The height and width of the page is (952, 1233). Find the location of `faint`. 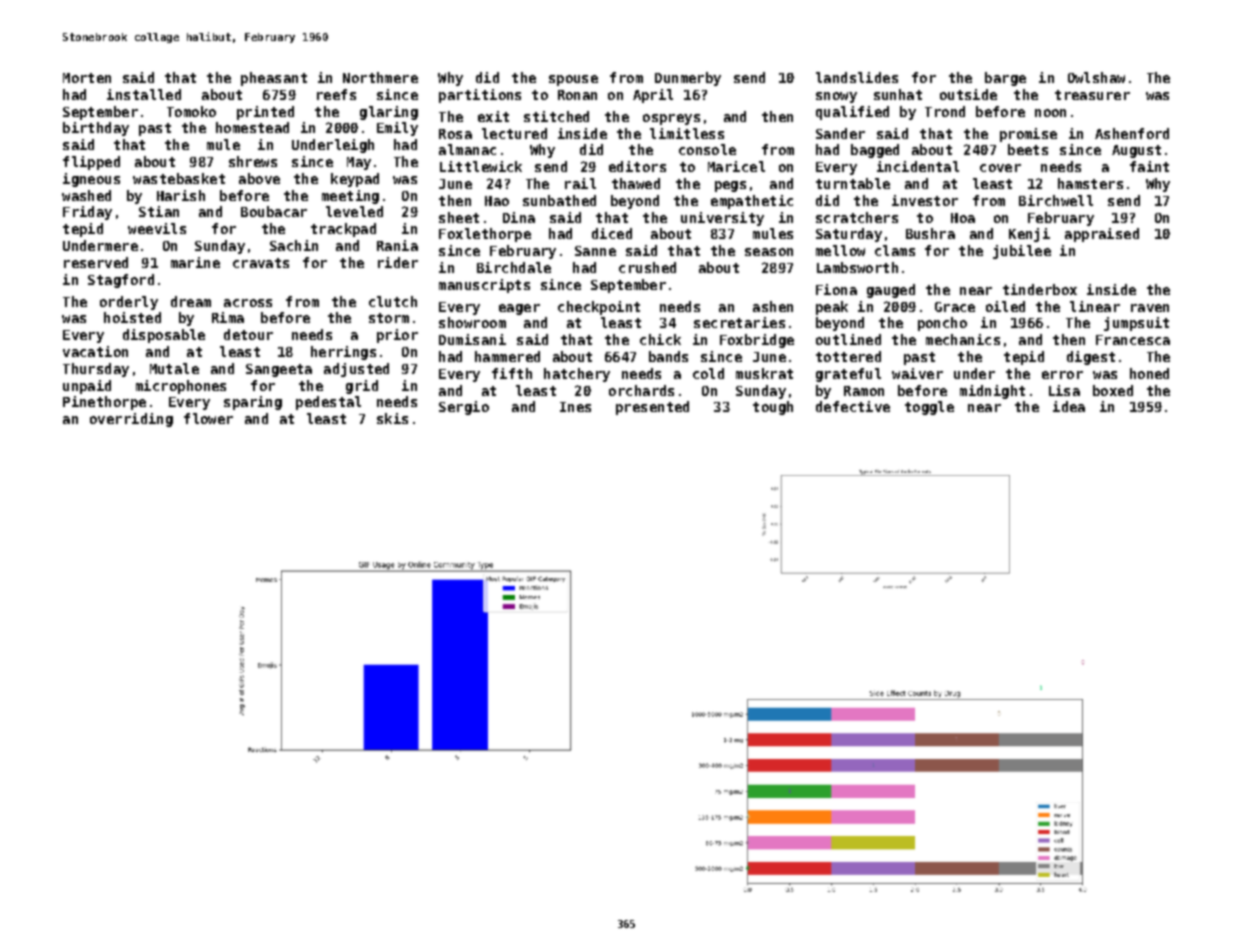

faint is located at coordinates (1149, 166).
